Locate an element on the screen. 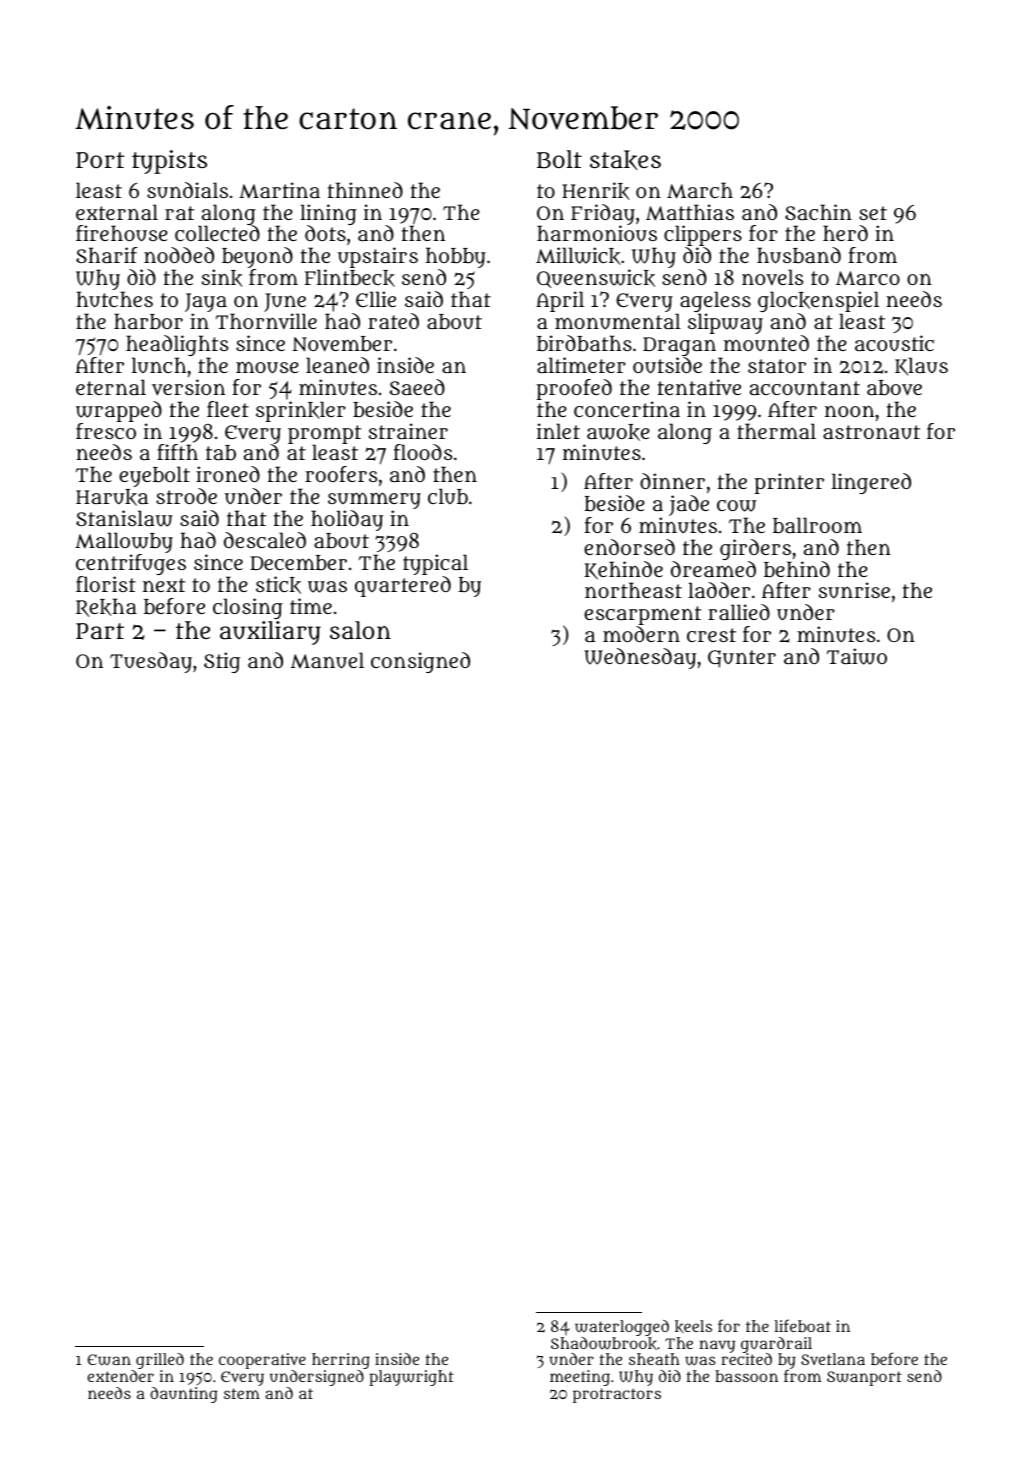 This screenshot has height=1466, width=1032. lifeboat is located at coordinates (803, 1325).
